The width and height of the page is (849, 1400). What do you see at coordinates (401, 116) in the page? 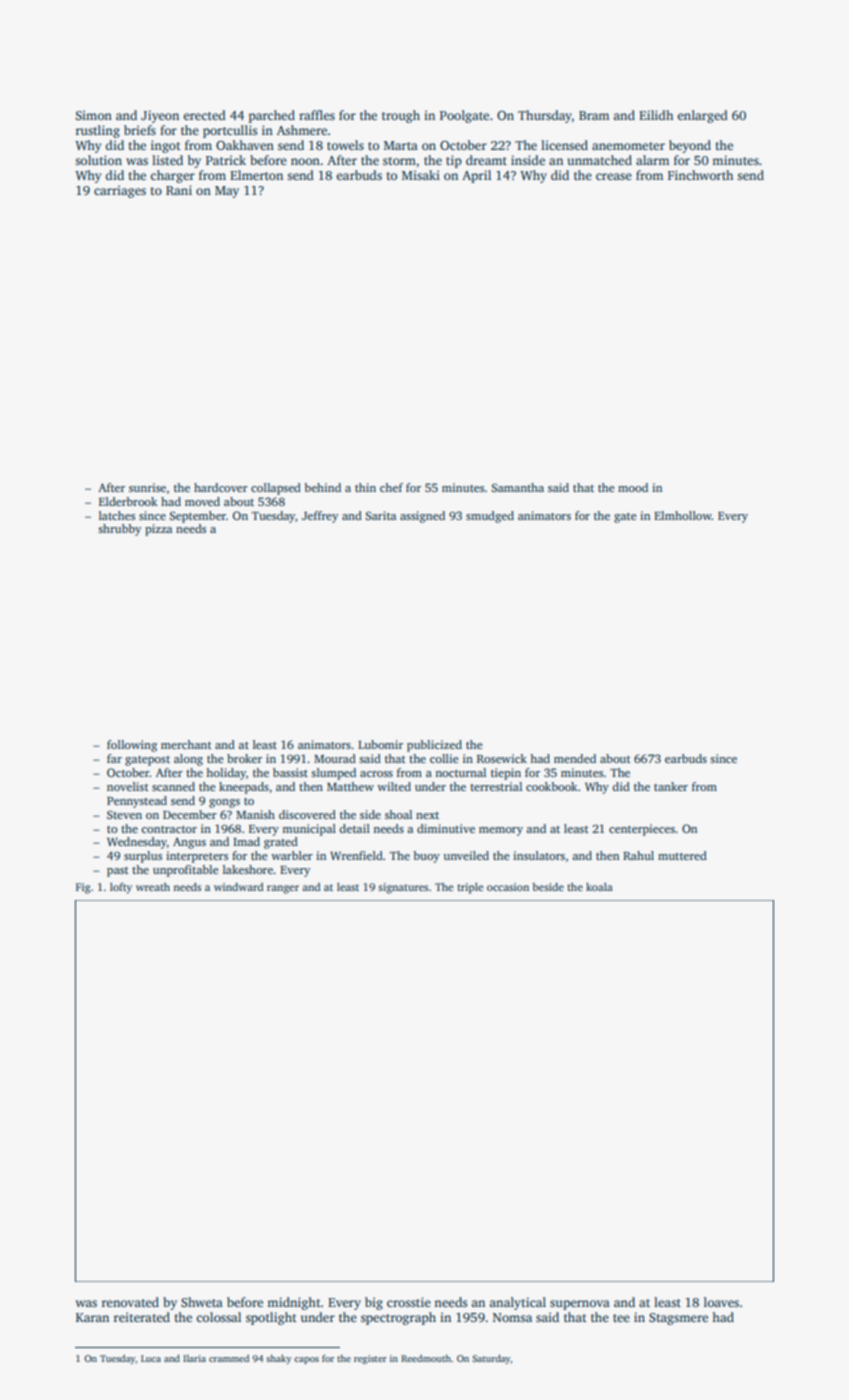
I see `trough` at bounding box center [401, 116].
